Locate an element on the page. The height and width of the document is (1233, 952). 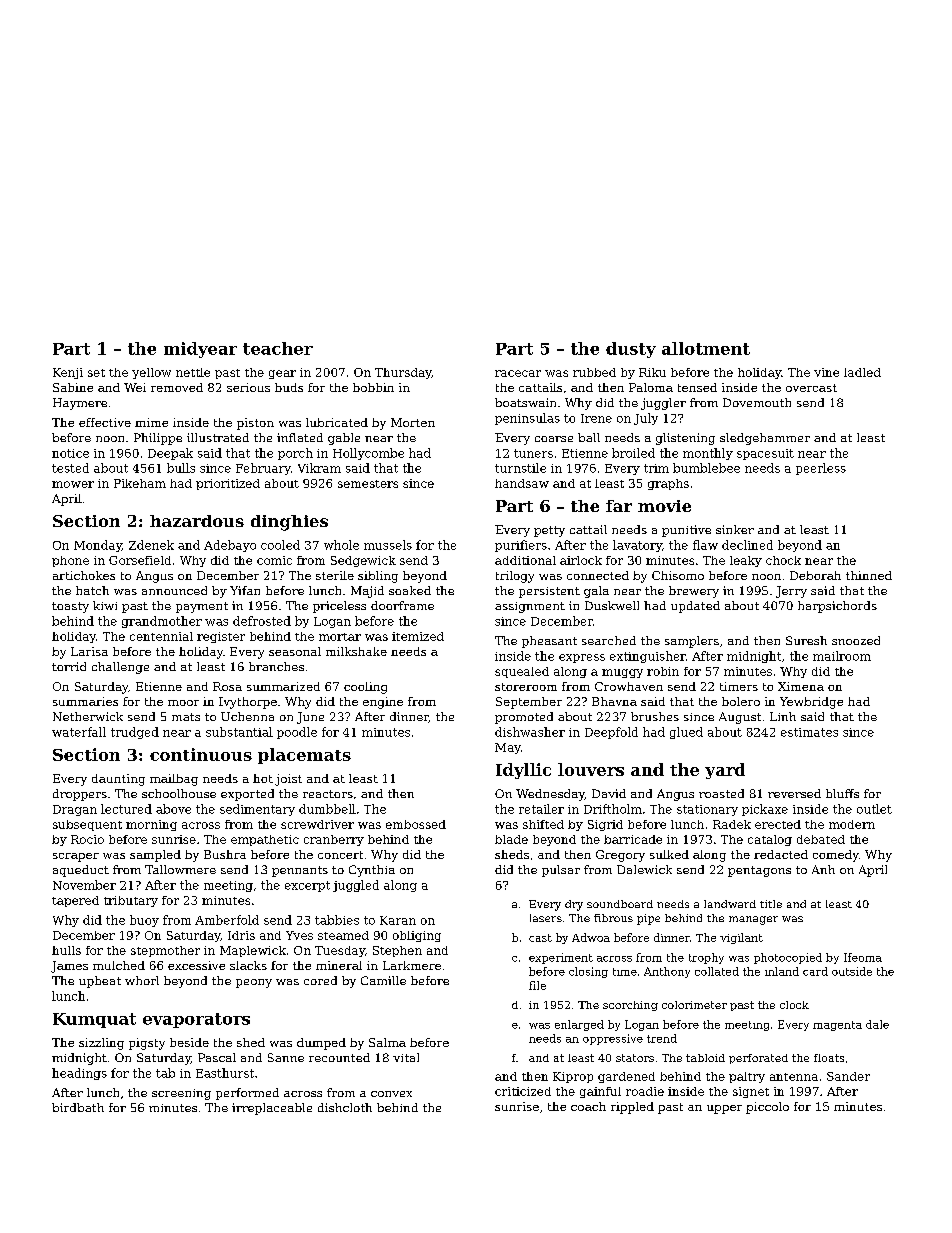
dusty is located at coordinates (631, 350).
